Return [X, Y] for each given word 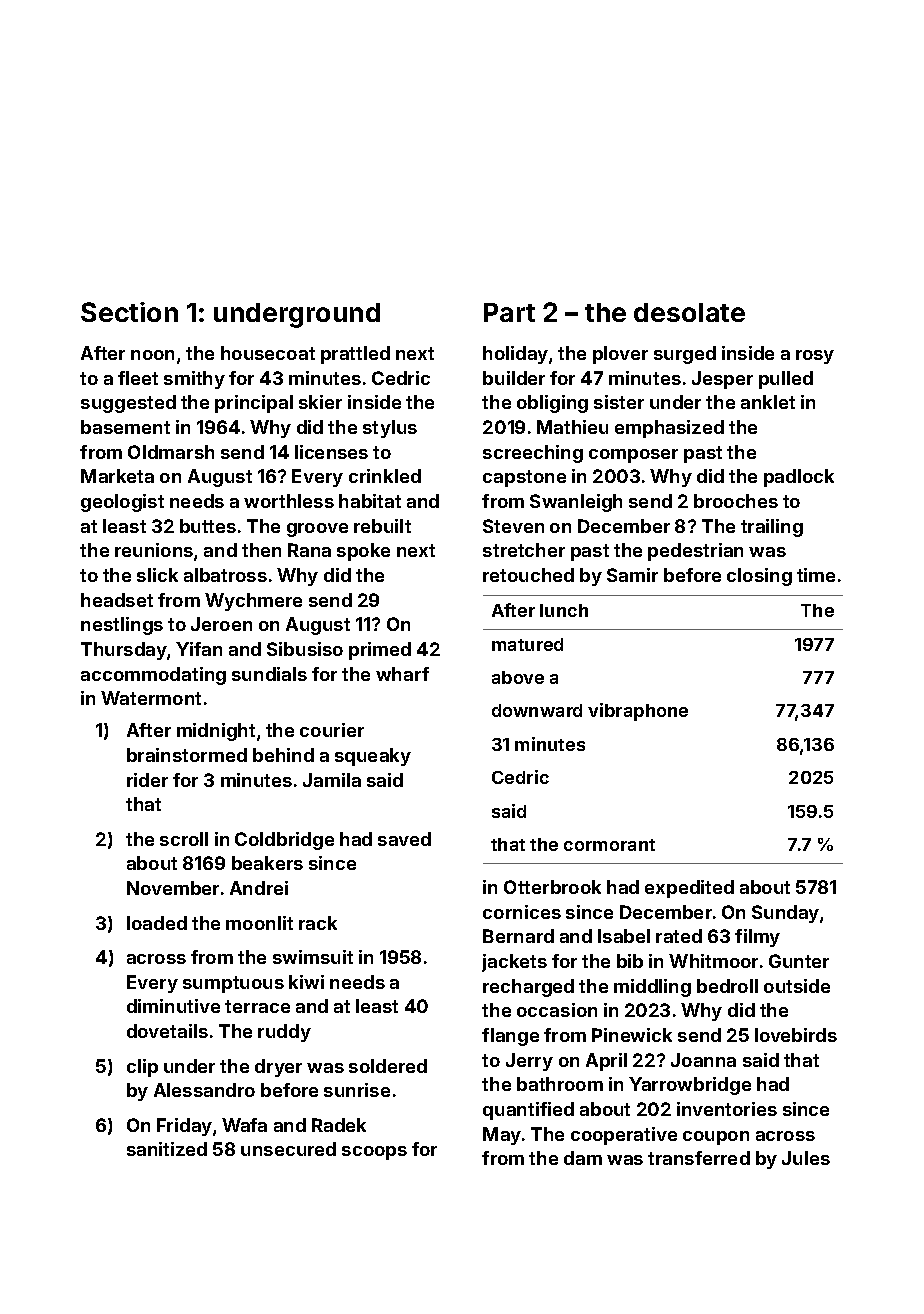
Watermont [151, 698]
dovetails [167, 1031]
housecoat [268, 353]
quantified [528, 1111]
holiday [515, 355]
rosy [815, 357]
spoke [363, 552]
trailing [772, 528]
